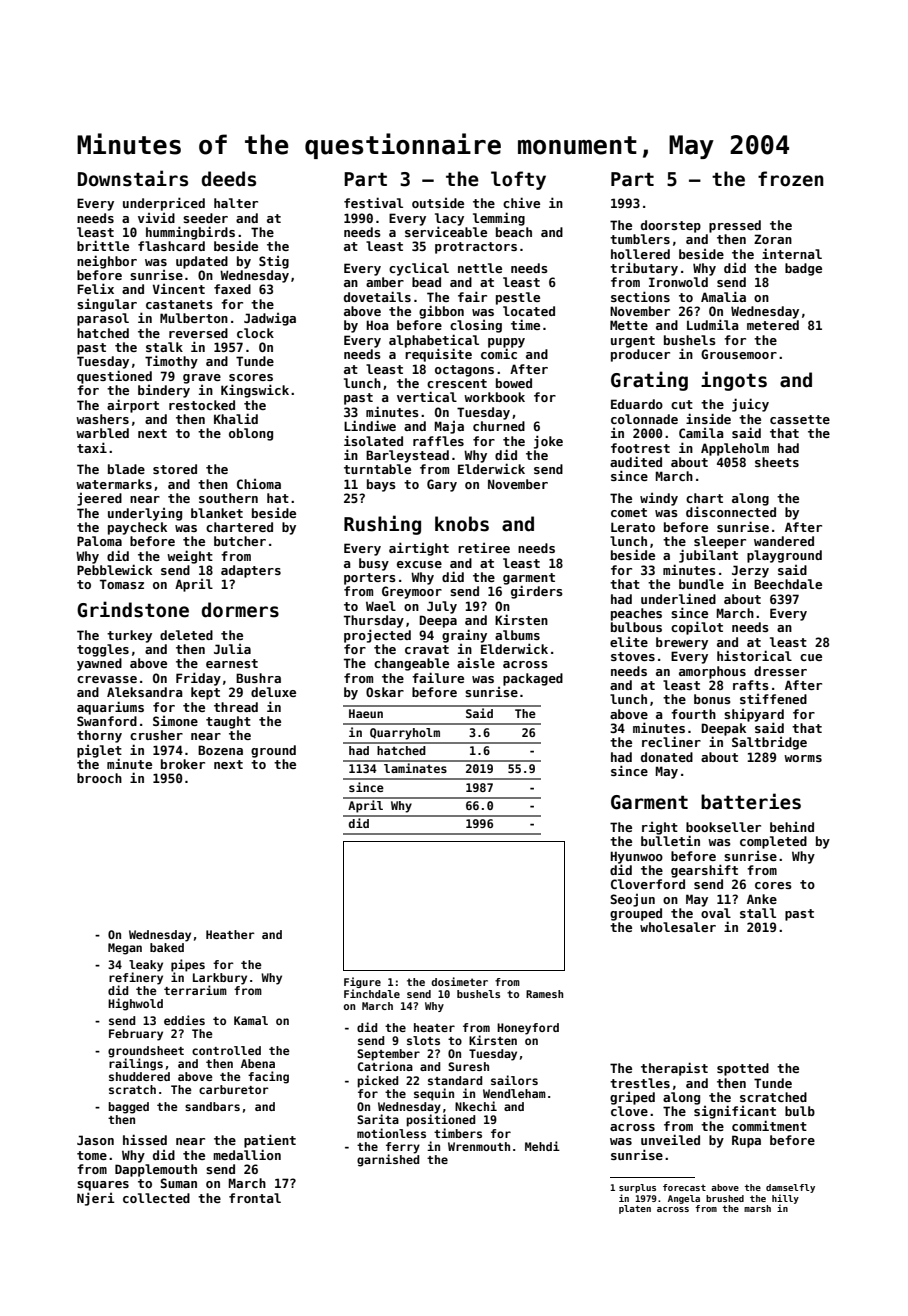 This screenshot has height=1316, width=908. I want to click on Figure, so click(362, 982).
